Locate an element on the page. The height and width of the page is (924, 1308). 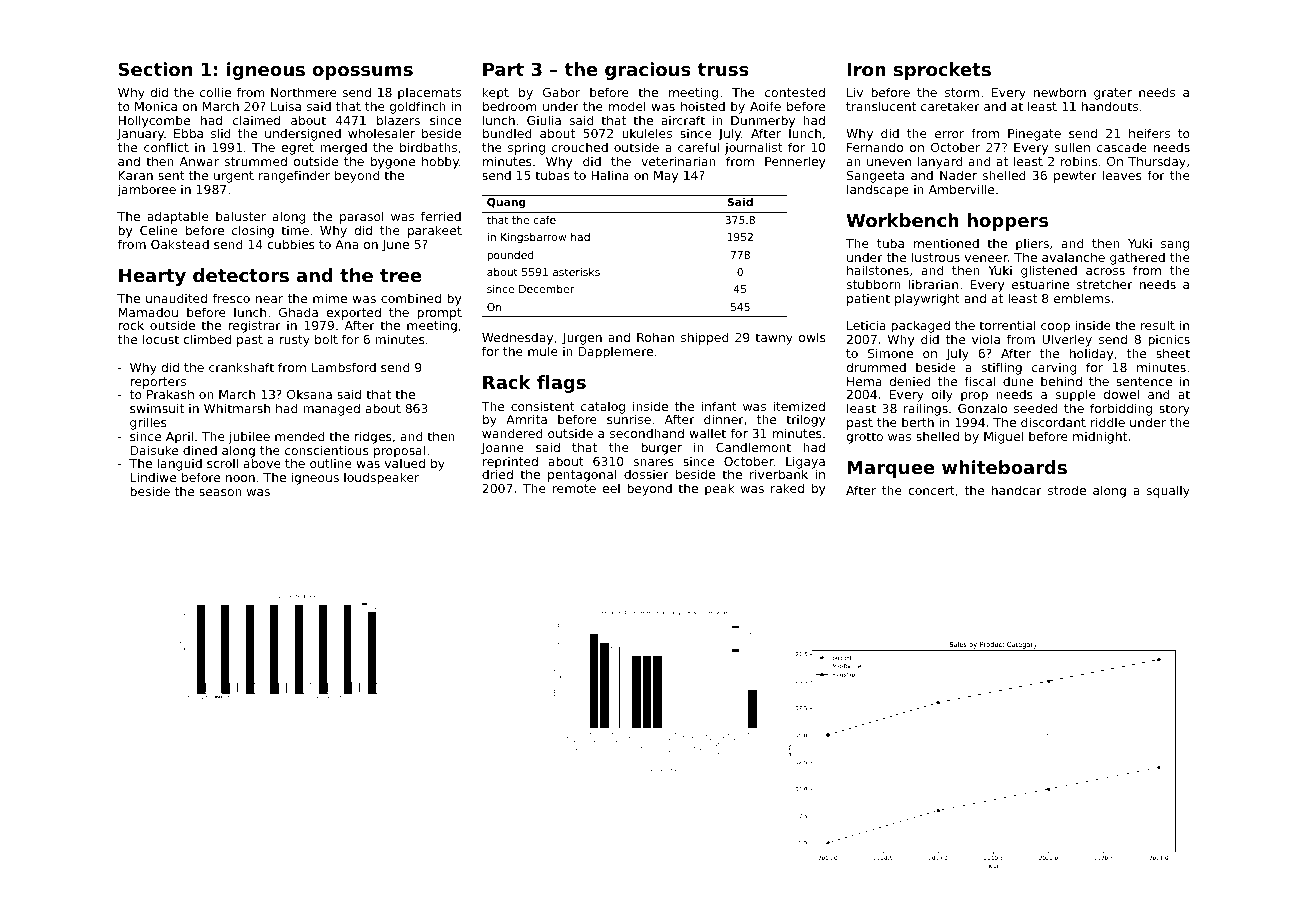
near is located at coordinates (269, 299).
